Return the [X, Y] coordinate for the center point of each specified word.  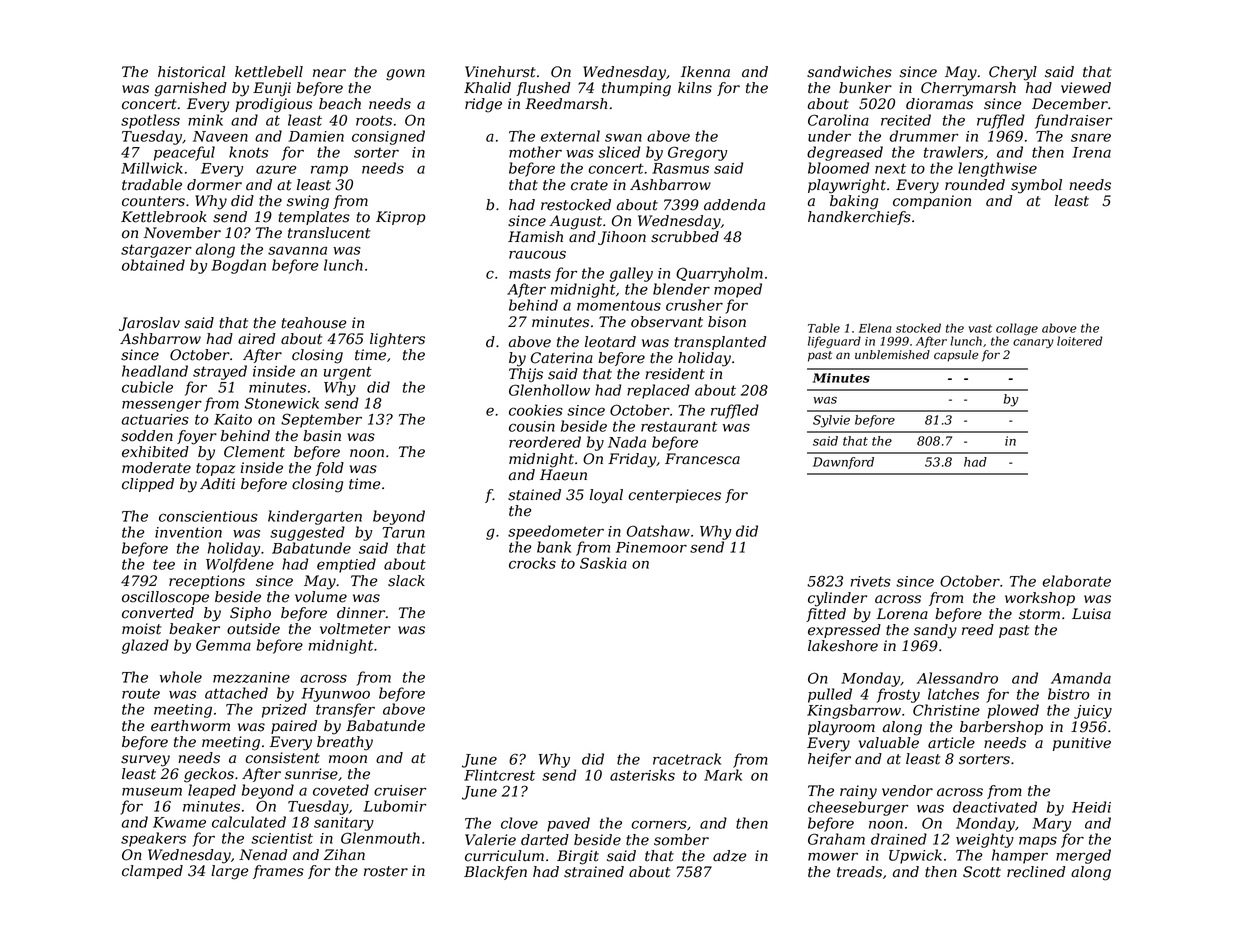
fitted [826, 615]
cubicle [147, 387]
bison [727, 322]
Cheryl [1013, 73]
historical [191, 72]
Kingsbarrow [854, 711]
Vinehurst [500, 72]
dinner [361, 613]
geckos [209, 775]
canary [1033, 343]
